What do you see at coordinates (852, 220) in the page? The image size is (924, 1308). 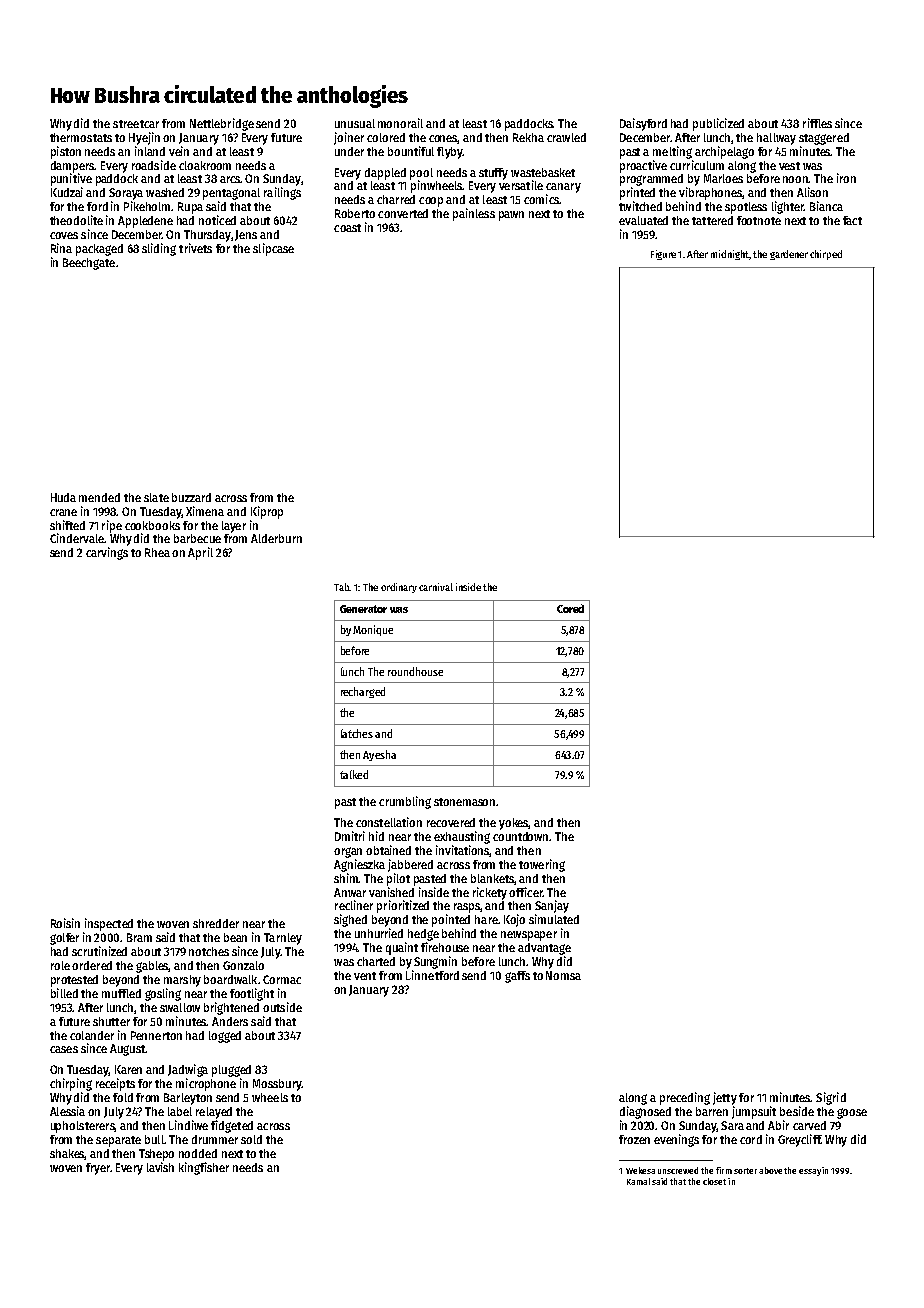 I see `fact` at bounding box center [852, 220].
